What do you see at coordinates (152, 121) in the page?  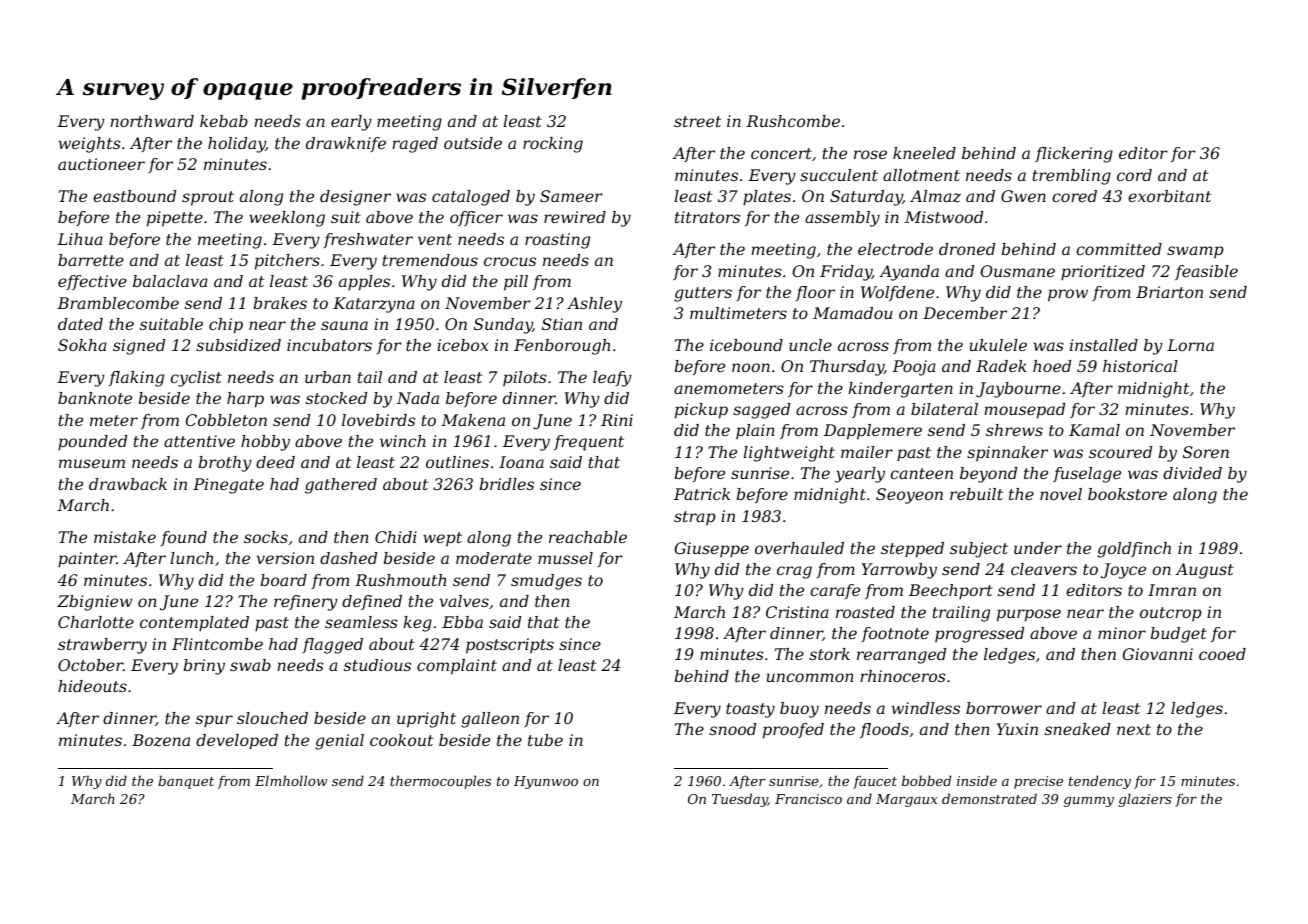 I see `northward` at bounding box center [152, 121].
